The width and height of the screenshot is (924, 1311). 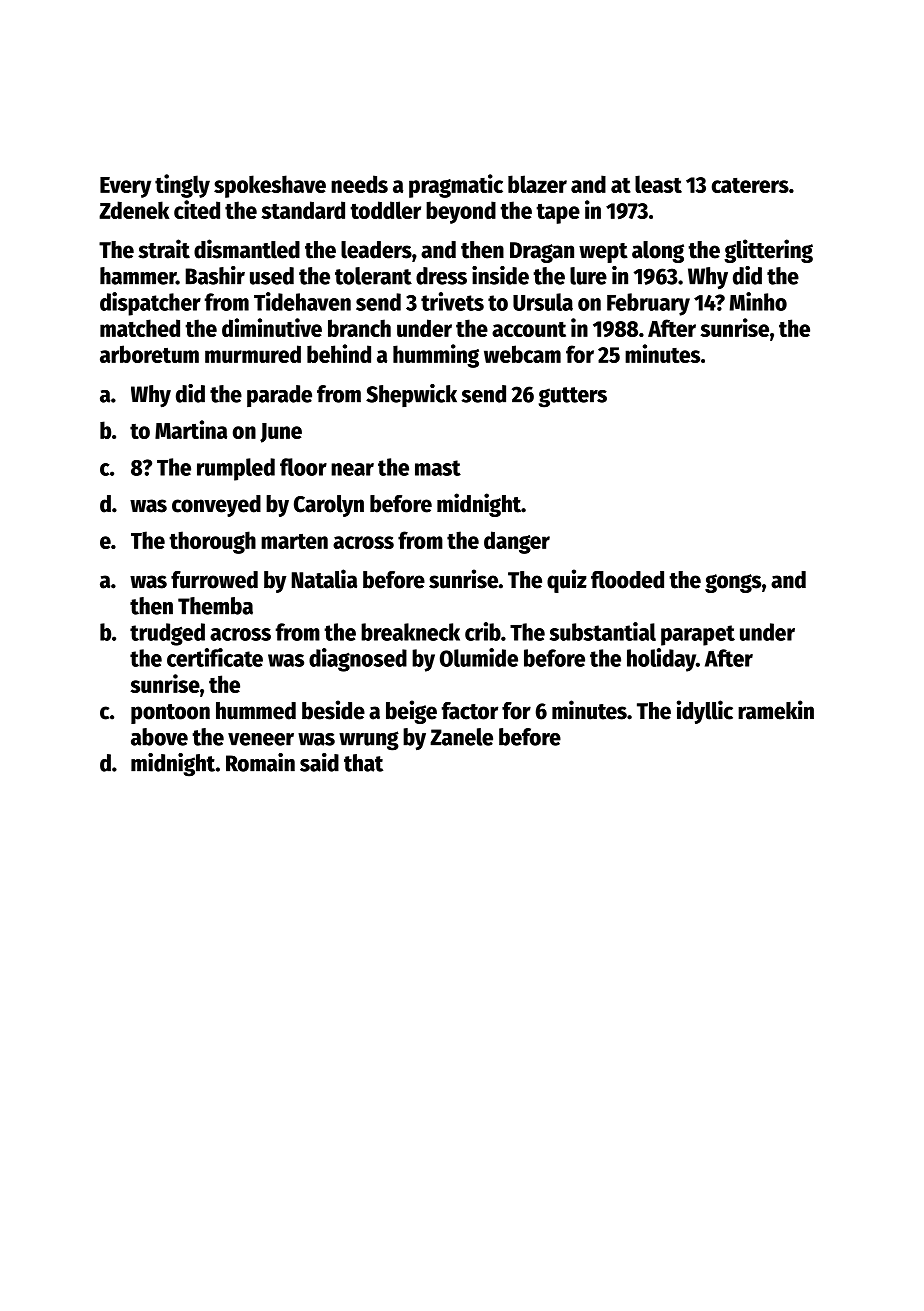 What do you see at coordinates (537, 184) in the screenshot?
I see `blazer` at bounding box center [537, 184].
